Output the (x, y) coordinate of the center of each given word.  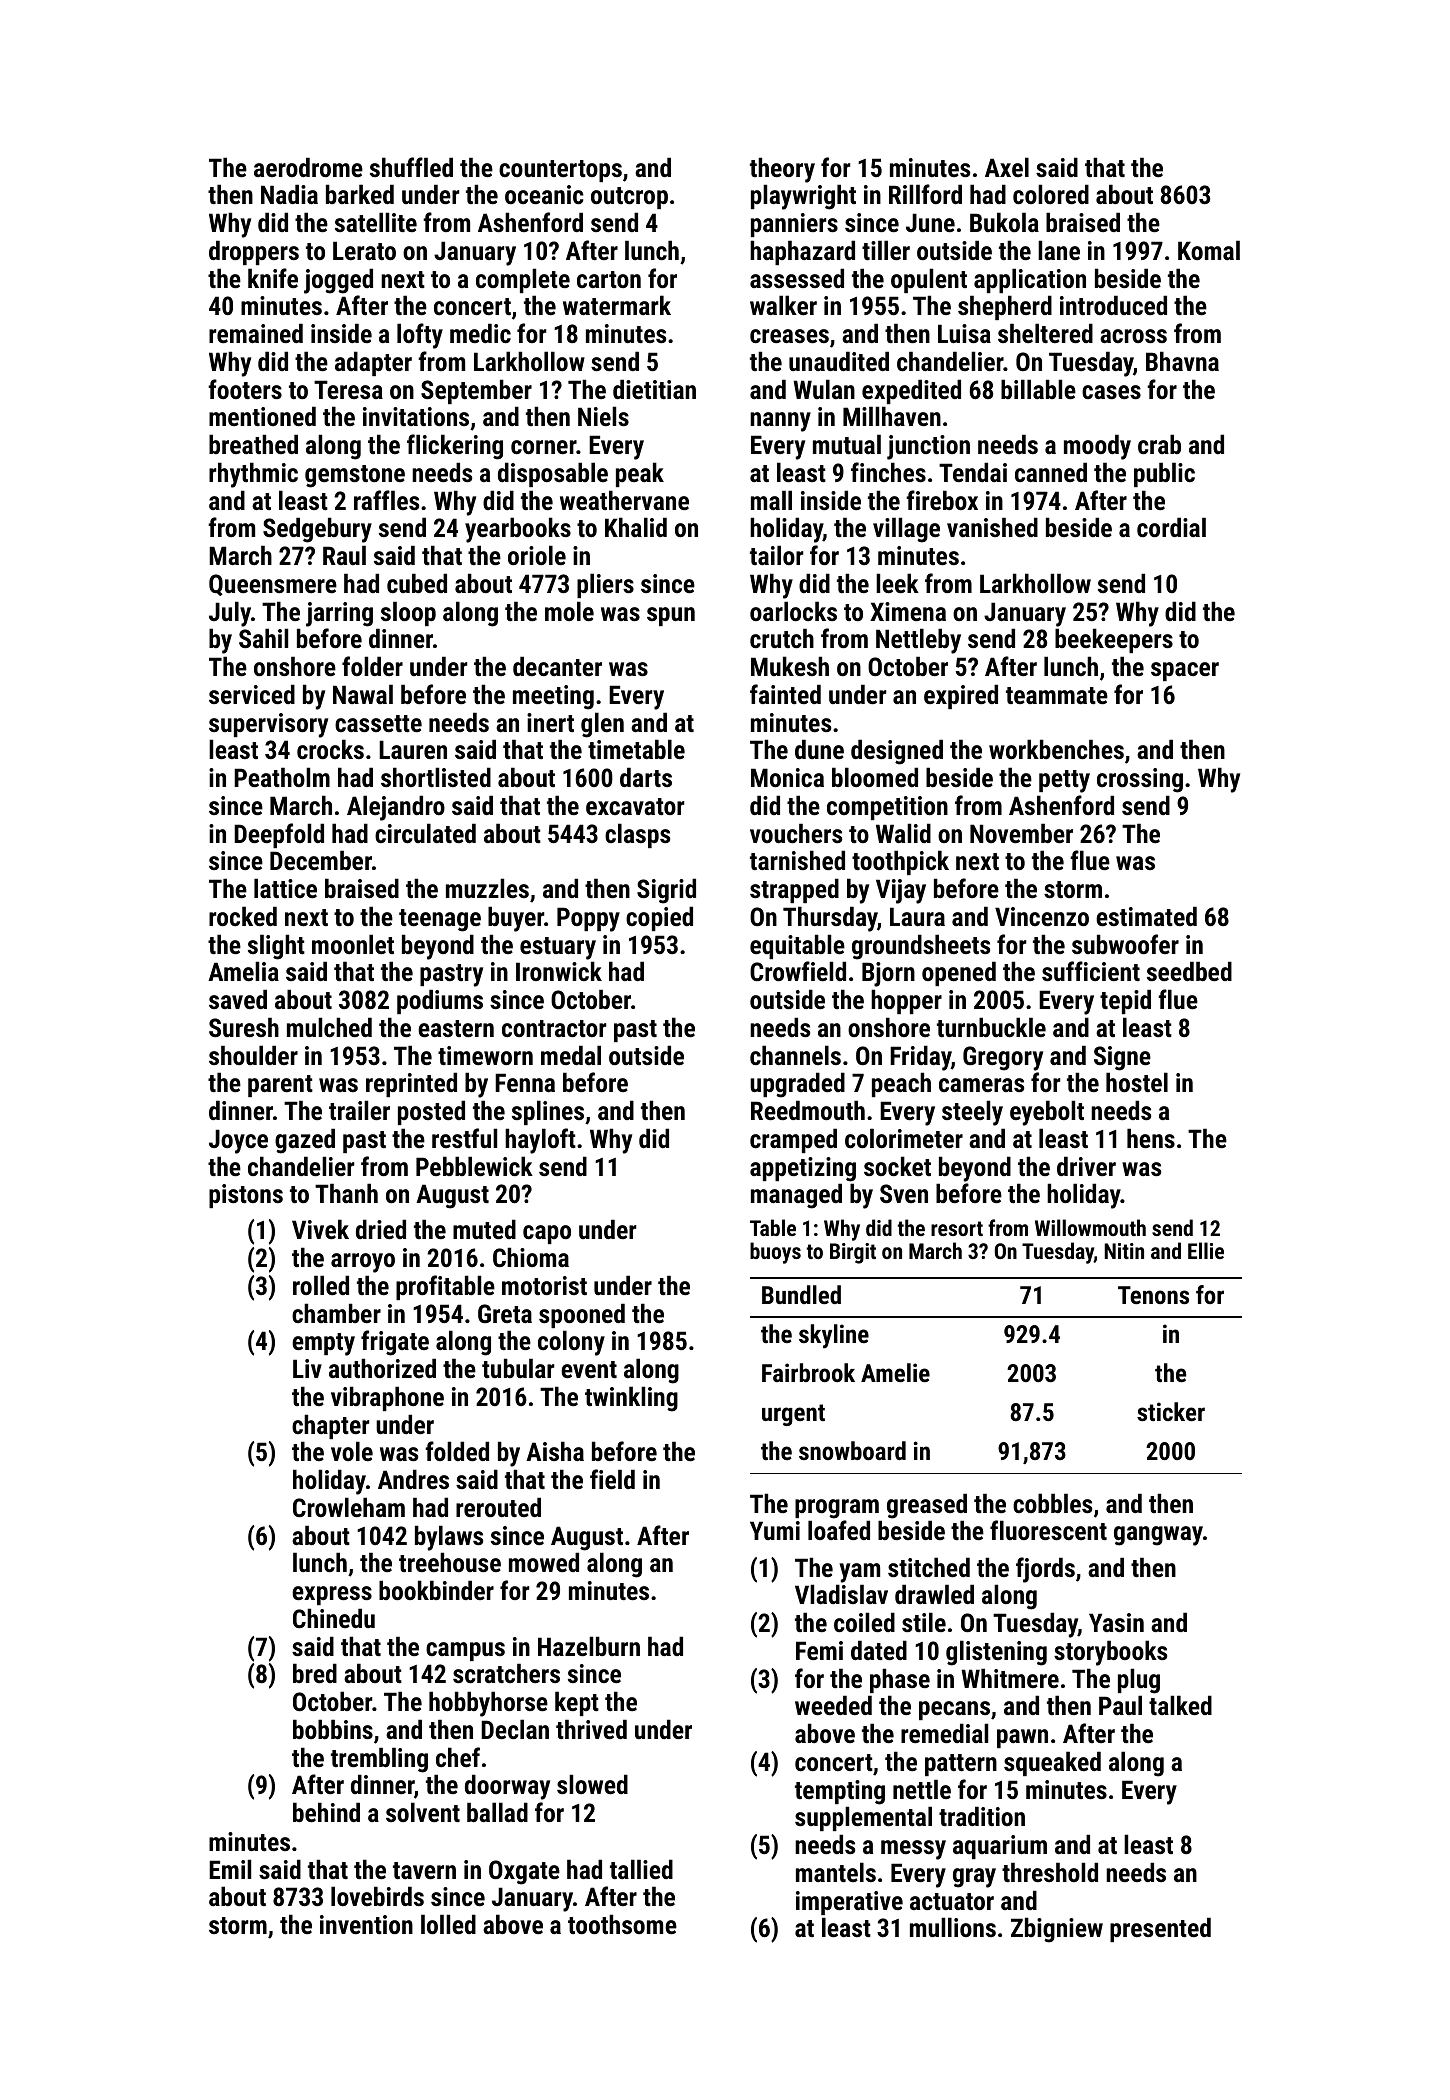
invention (366, 1924)
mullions (953, 1927)
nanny (780, 422)
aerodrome (308, 167)
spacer (1185, 671)
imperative (849, 1903)
